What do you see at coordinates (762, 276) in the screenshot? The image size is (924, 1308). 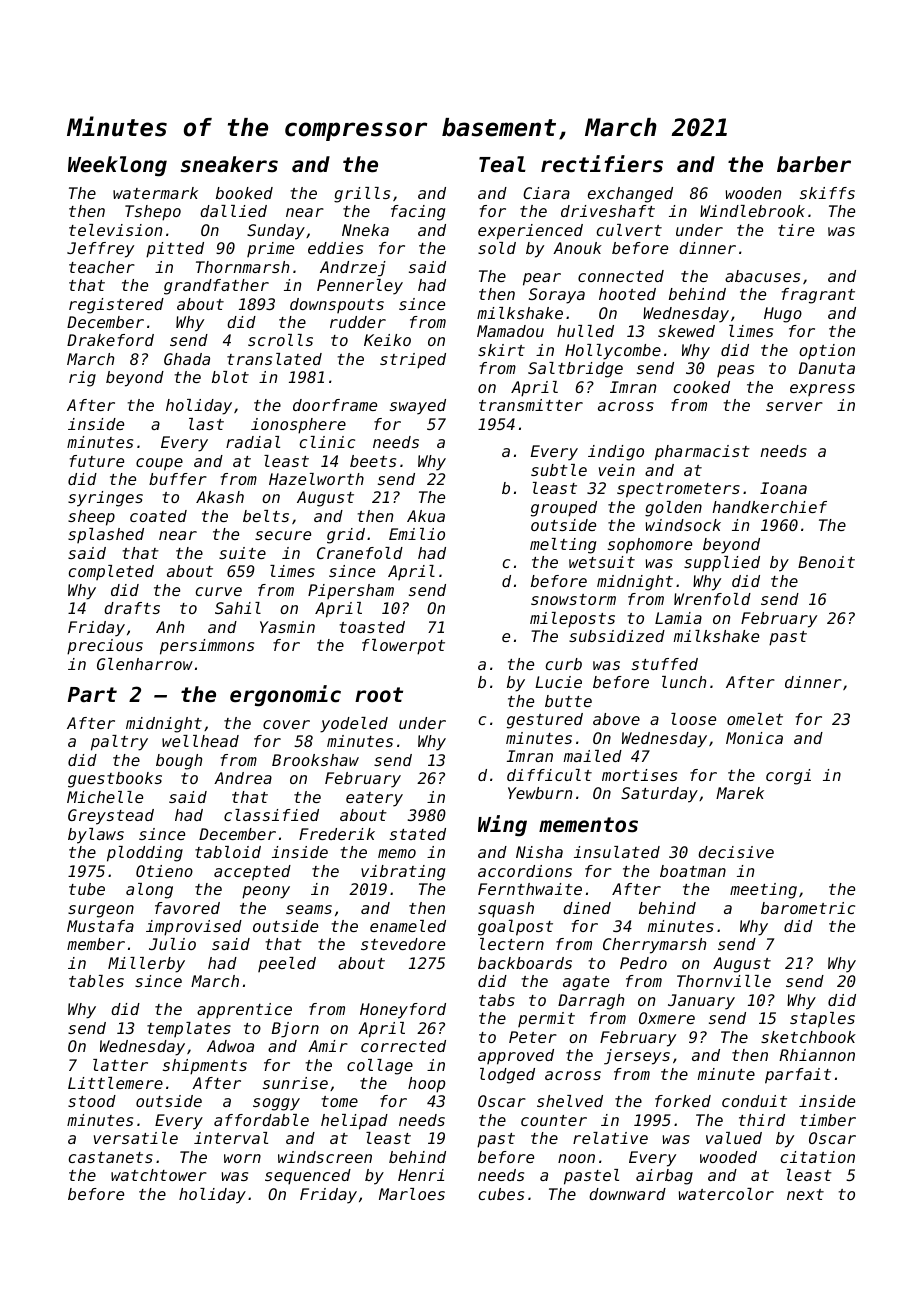 I see `abacuses` at bounding box center [762, 276].
